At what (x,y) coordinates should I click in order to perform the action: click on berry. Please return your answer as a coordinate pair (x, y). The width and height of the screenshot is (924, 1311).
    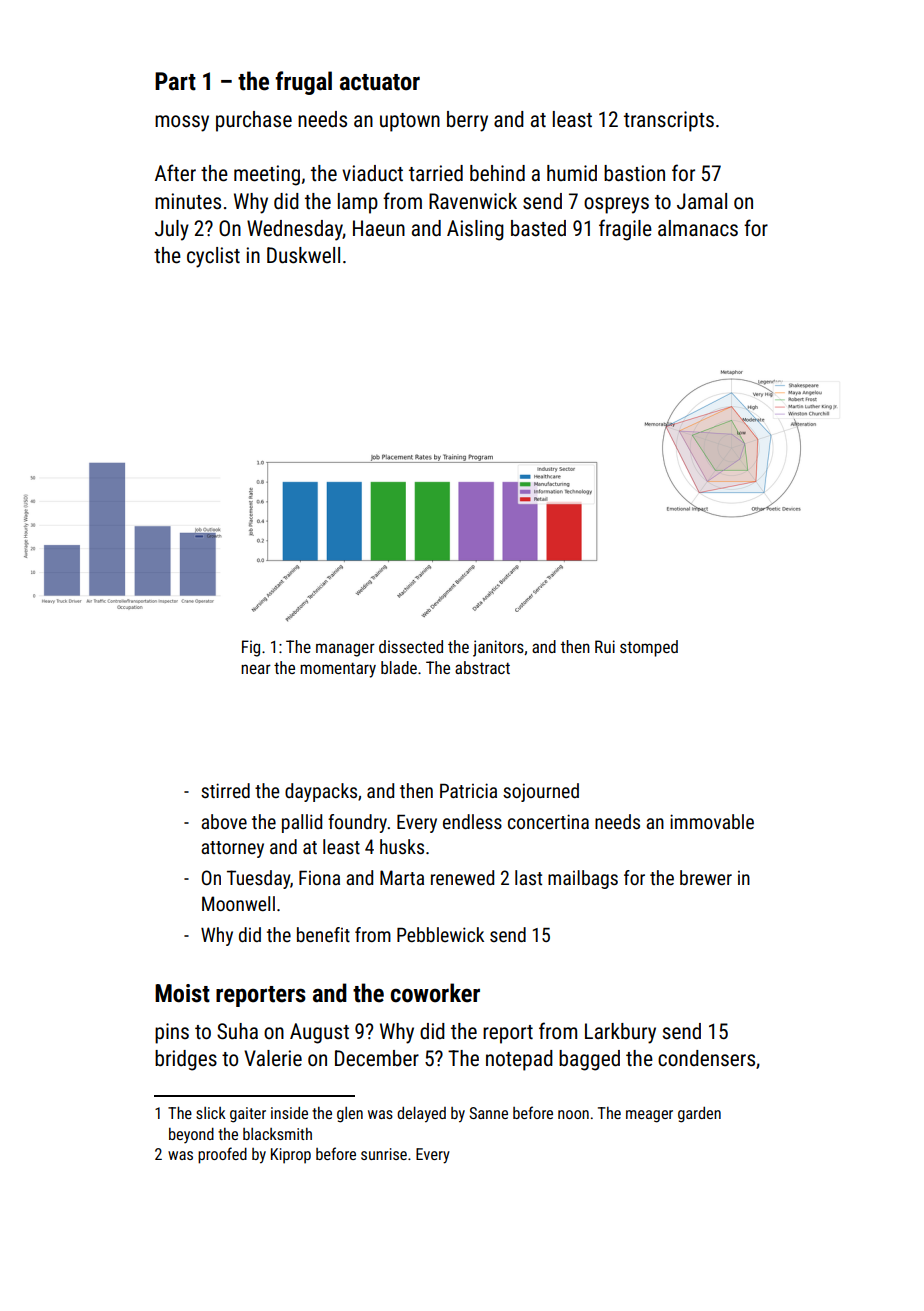
    Looking at the image, I should click on (467, 121).
